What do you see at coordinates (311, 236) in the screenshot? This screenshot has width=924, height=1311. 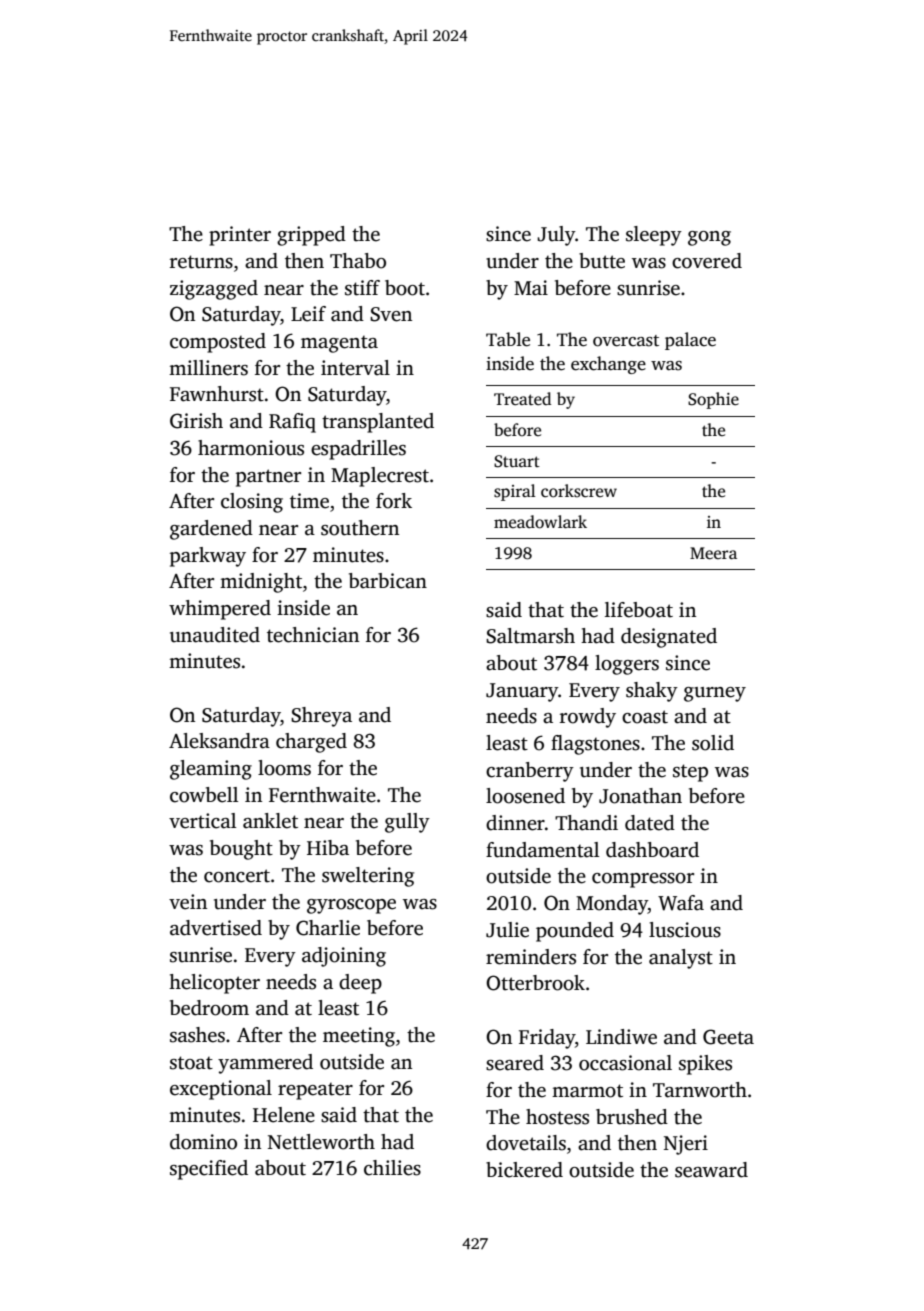 I see `gripped` at bounding box center [311, 236].
